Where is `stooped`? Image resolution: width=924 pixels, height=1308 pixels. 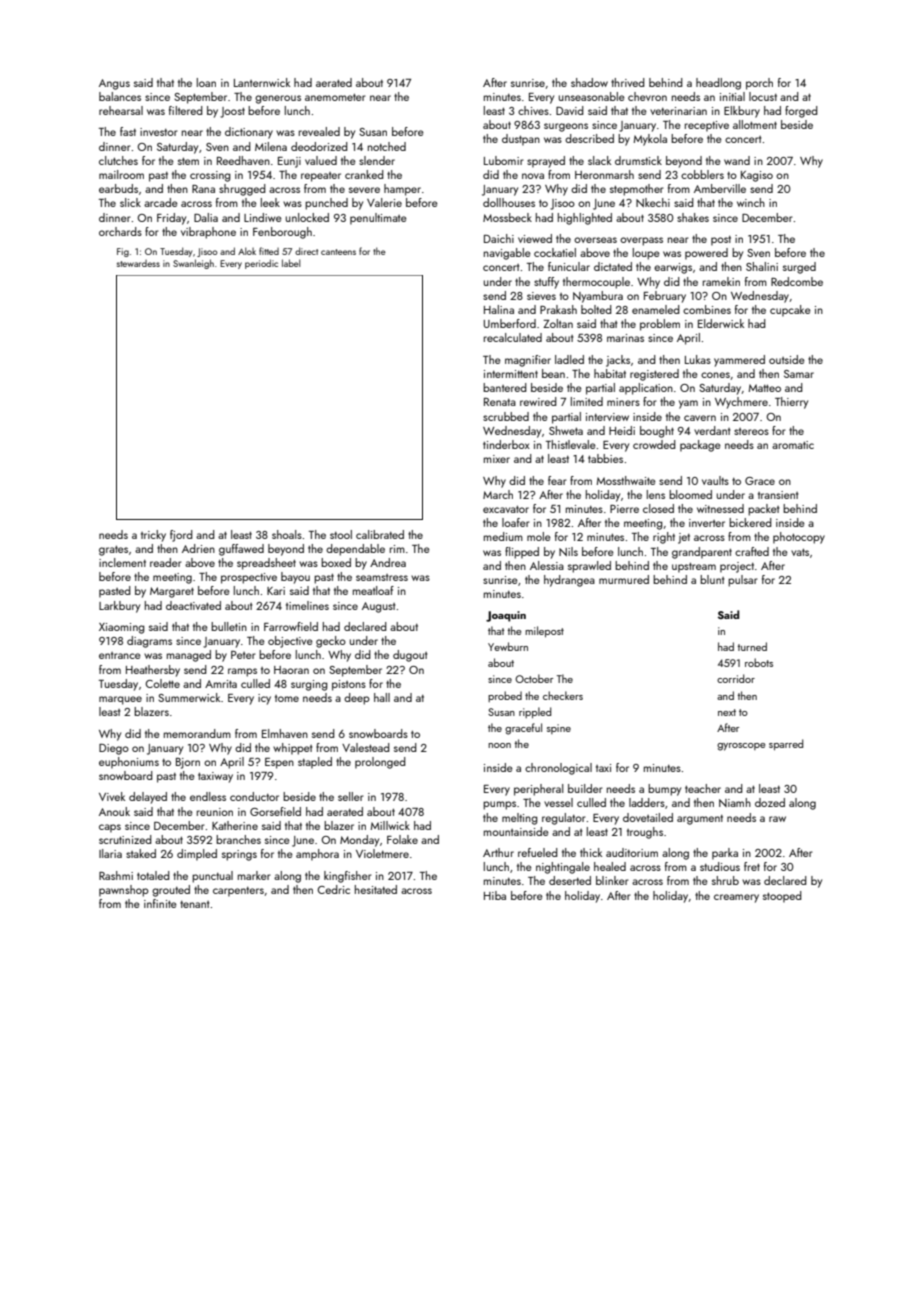
stooped is located at coordinates (782, 897).
